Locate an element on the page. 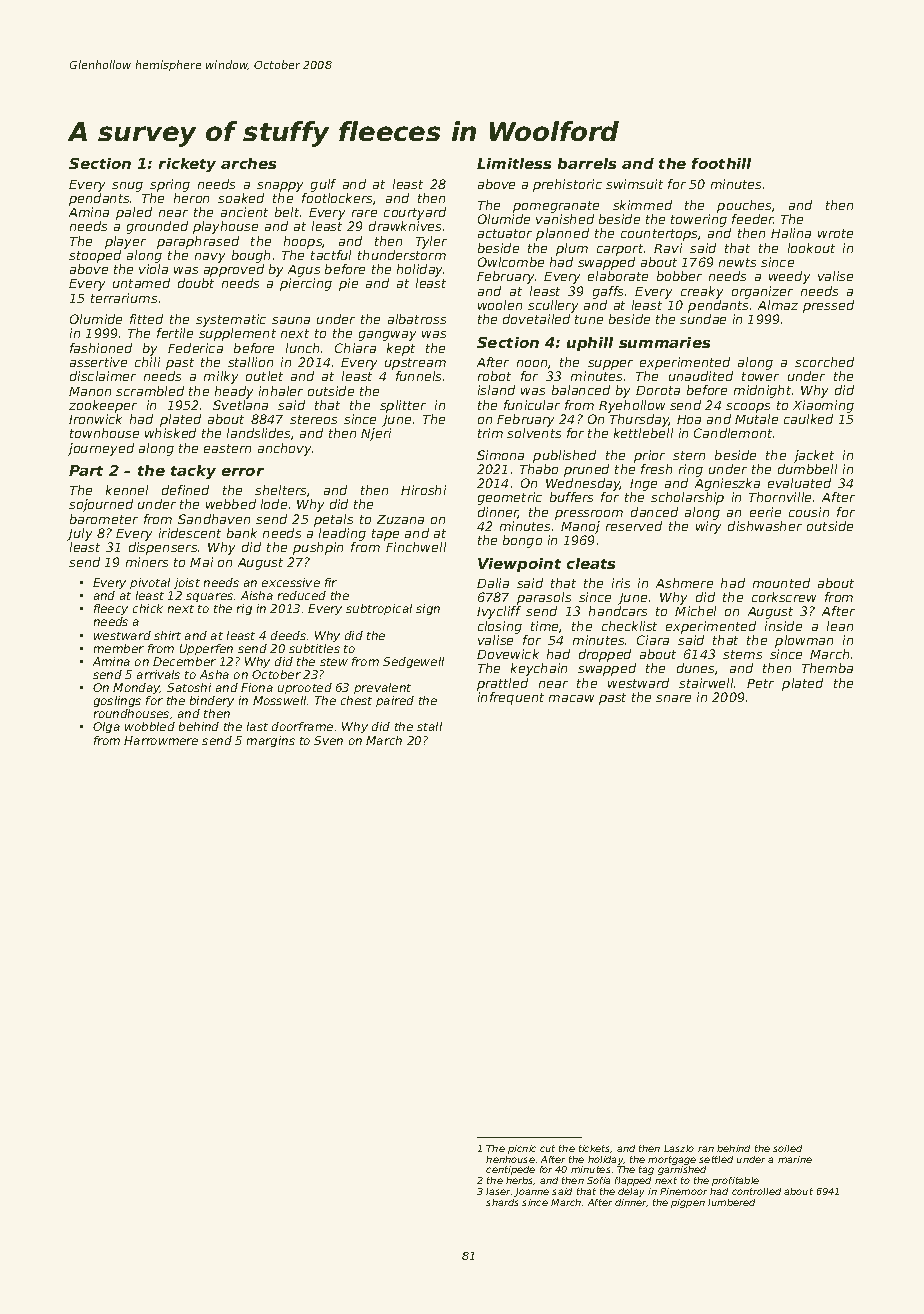 This image has width=924, height=1314. webbed is located at coordinates (231, 504).
